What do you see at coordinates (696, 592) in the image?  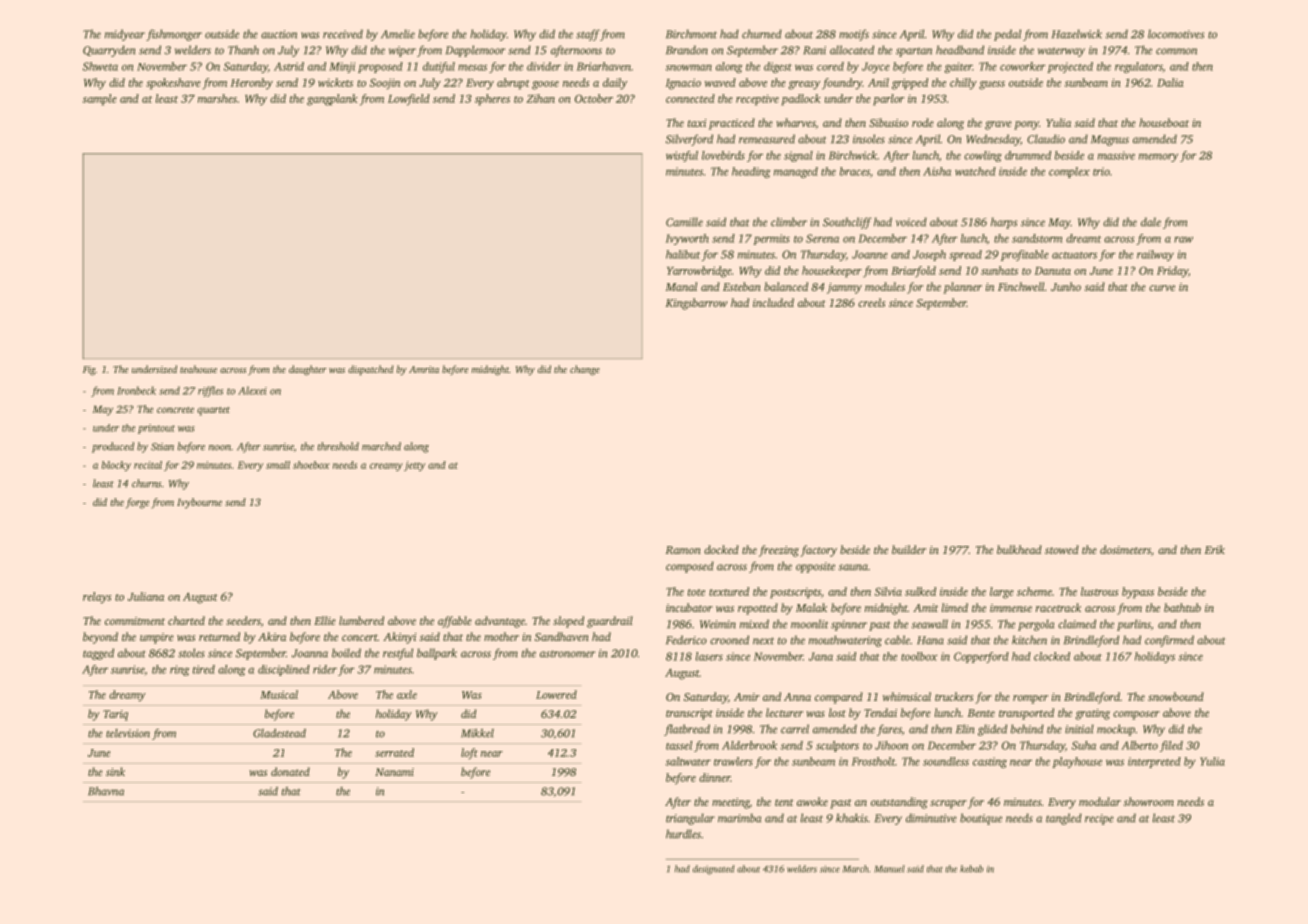 I see `tote` at bounding box center [696, 592].
